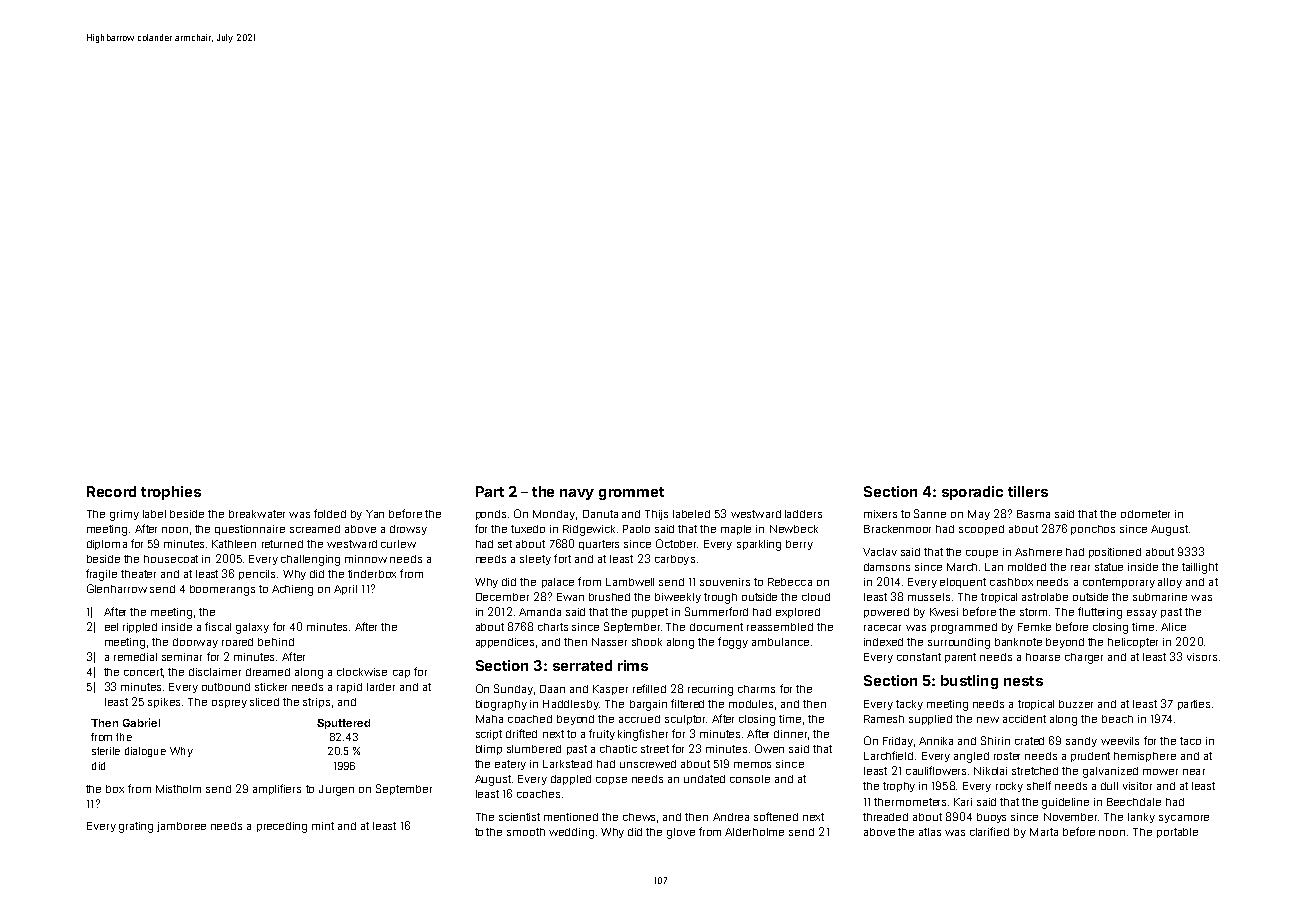  What do you see at coordinates (736, 530) in the screenshot?
I see `maple` at bounding box center [736, 530].
